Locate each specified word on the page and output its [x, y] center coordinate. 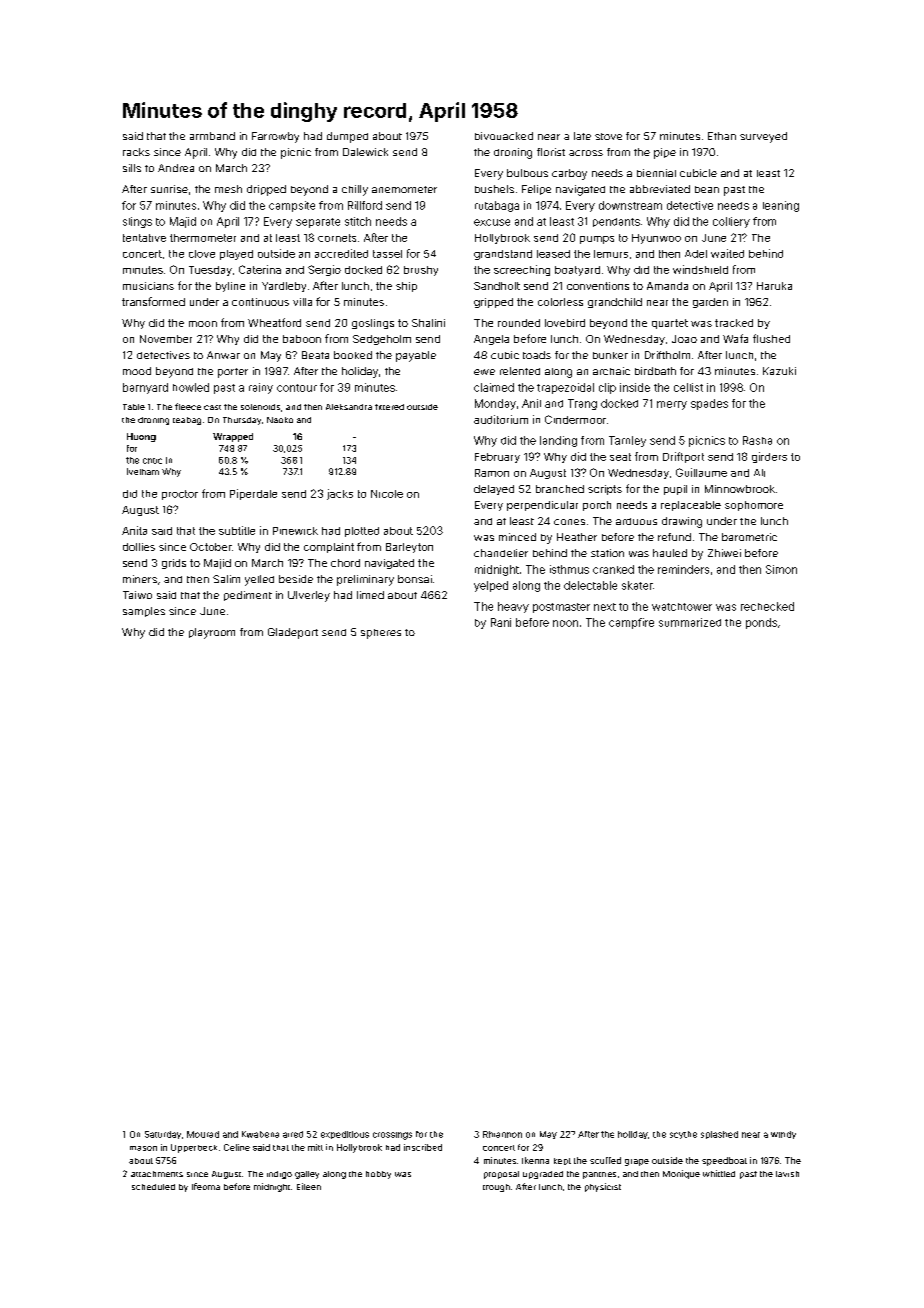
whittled [719, 1173]
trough [496, 1188]
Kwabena [260, 1134]
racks [136, 152]
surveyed [763, 137]
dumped [347, 137]
